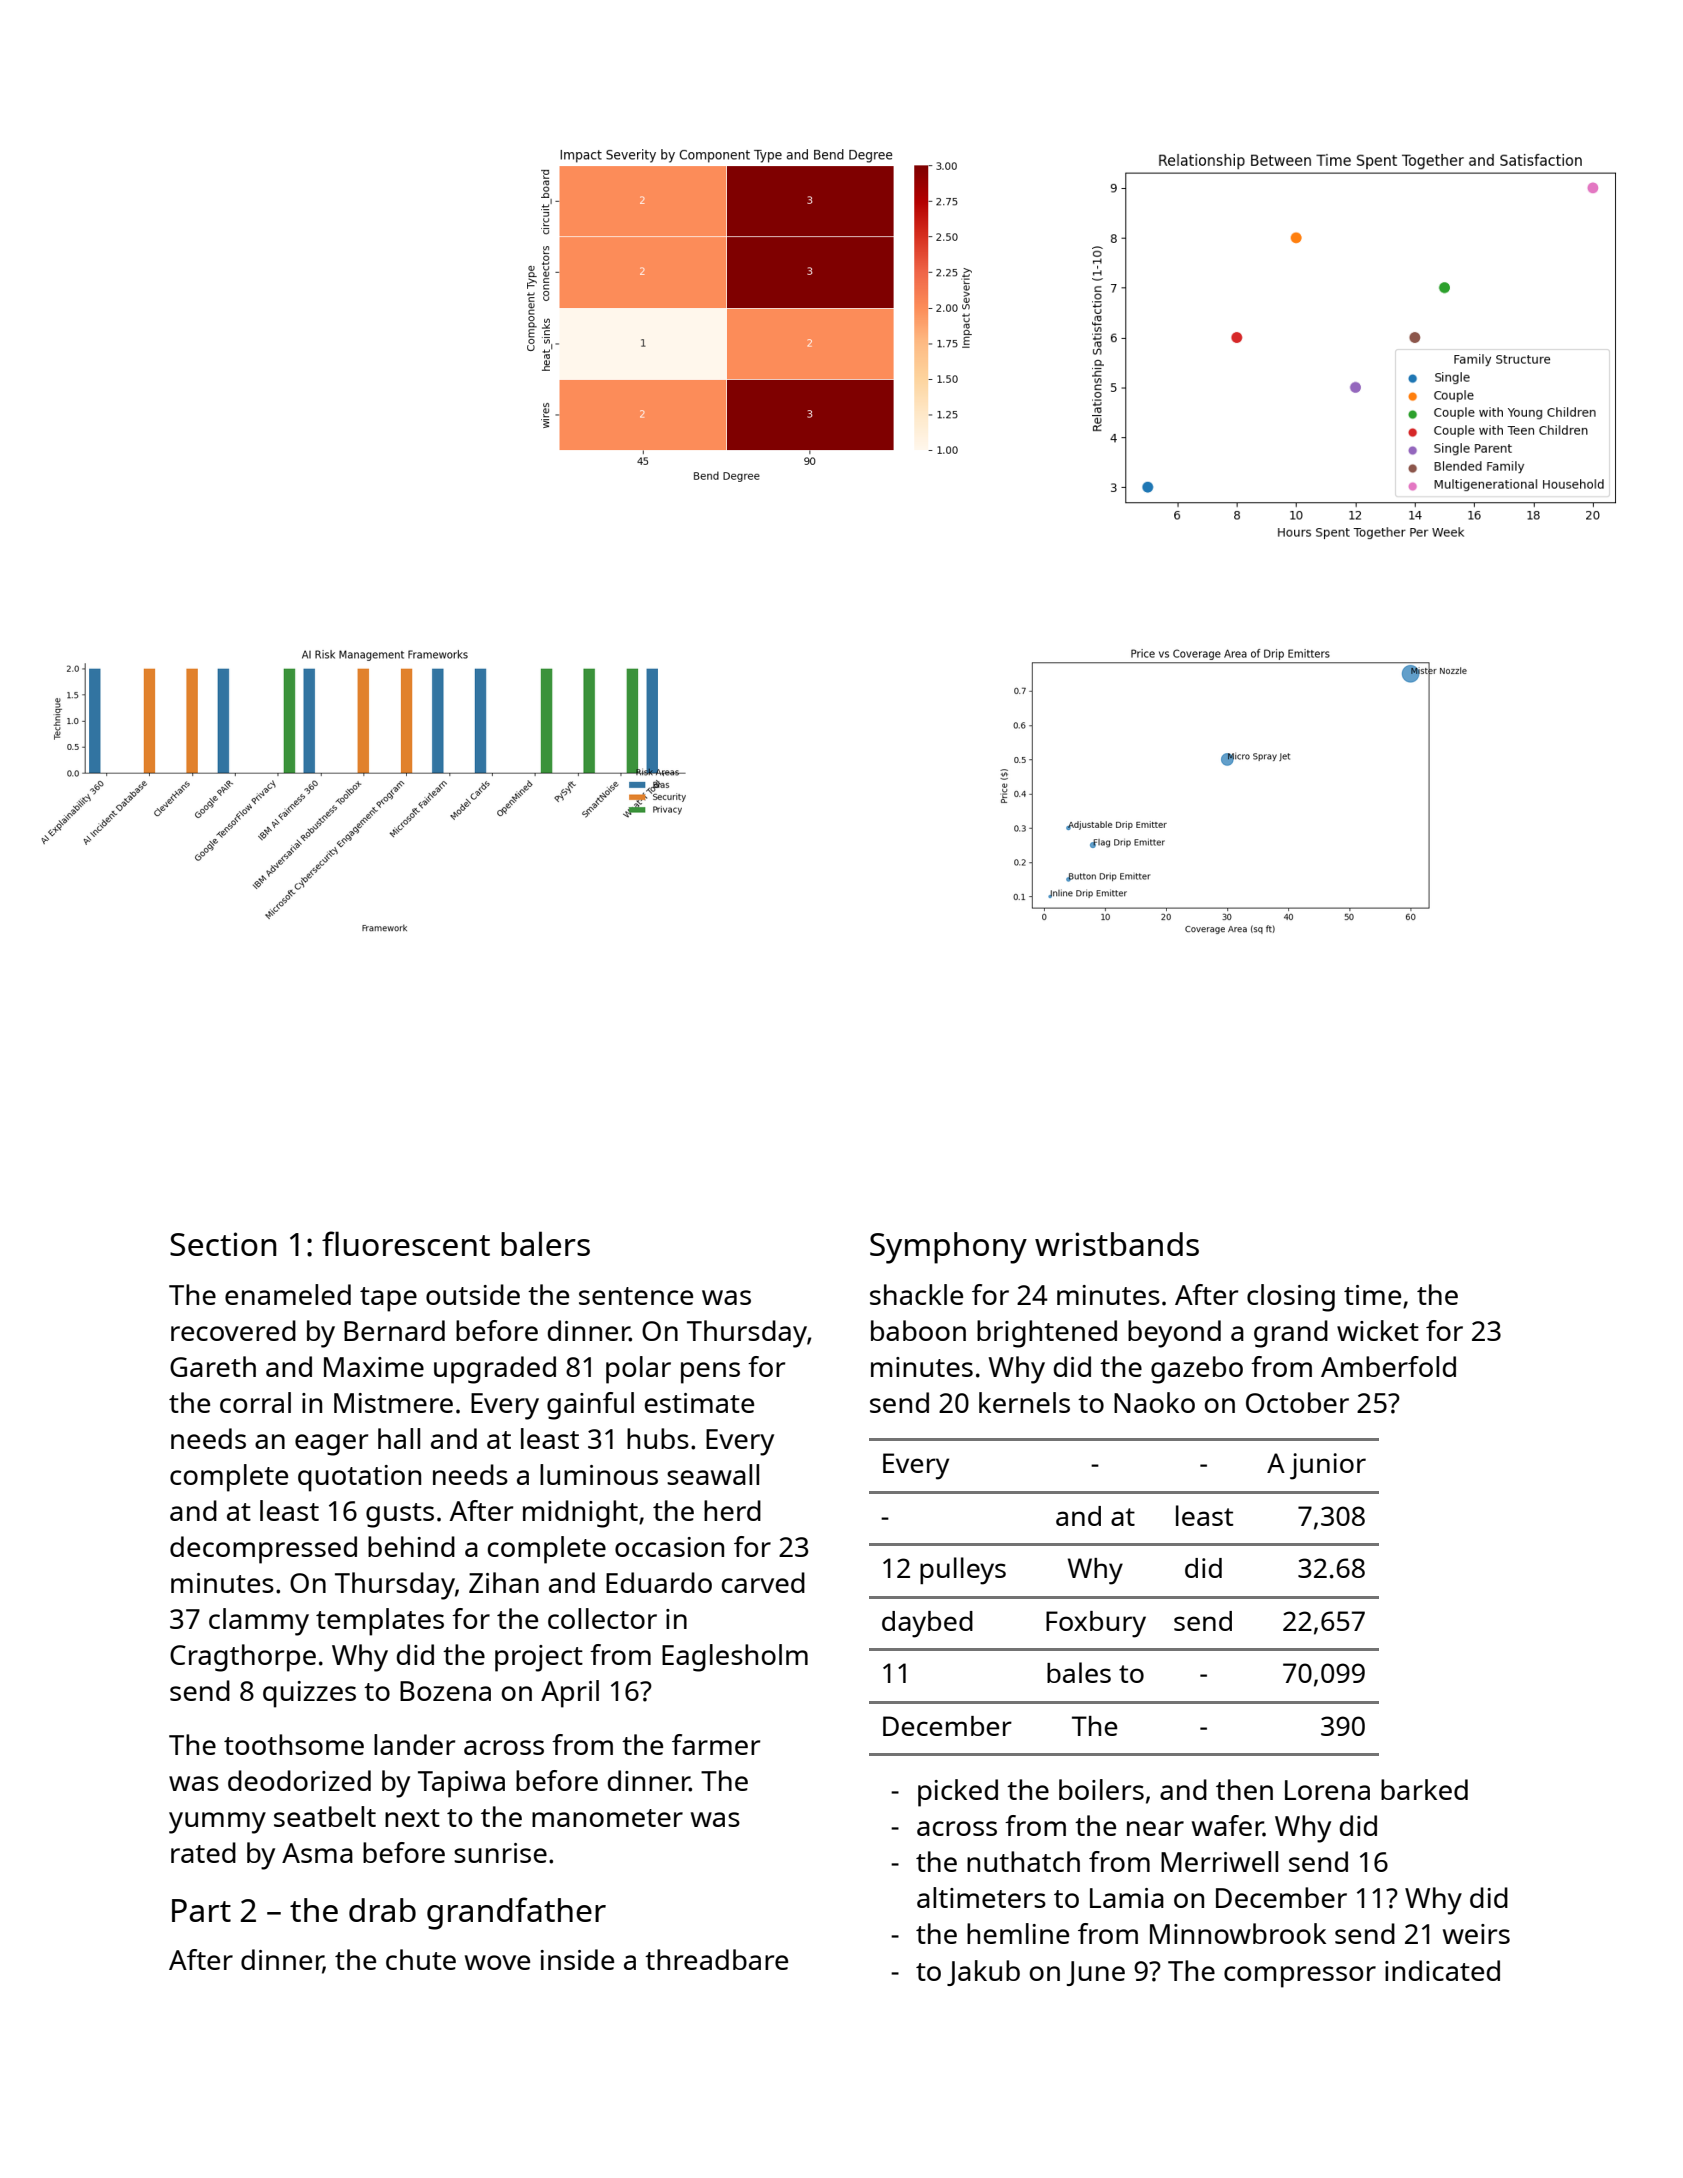 The height and width of the image is (2178, 1683). Describe the element at coordinates (1079, 1672) in the image. I see `bales` at that location.
